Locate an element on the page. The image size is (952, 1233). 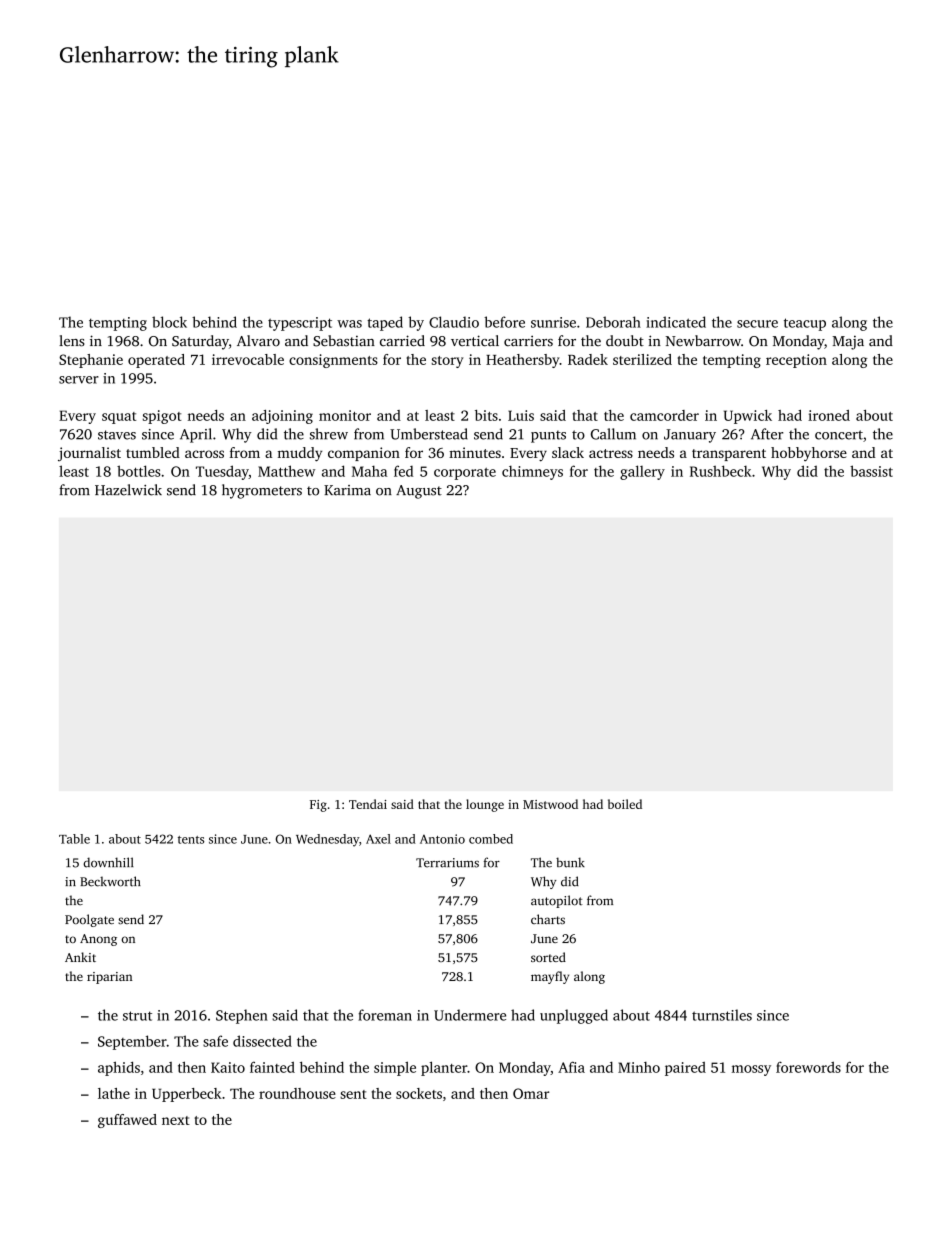
story is located at coordinates (447, 362).
